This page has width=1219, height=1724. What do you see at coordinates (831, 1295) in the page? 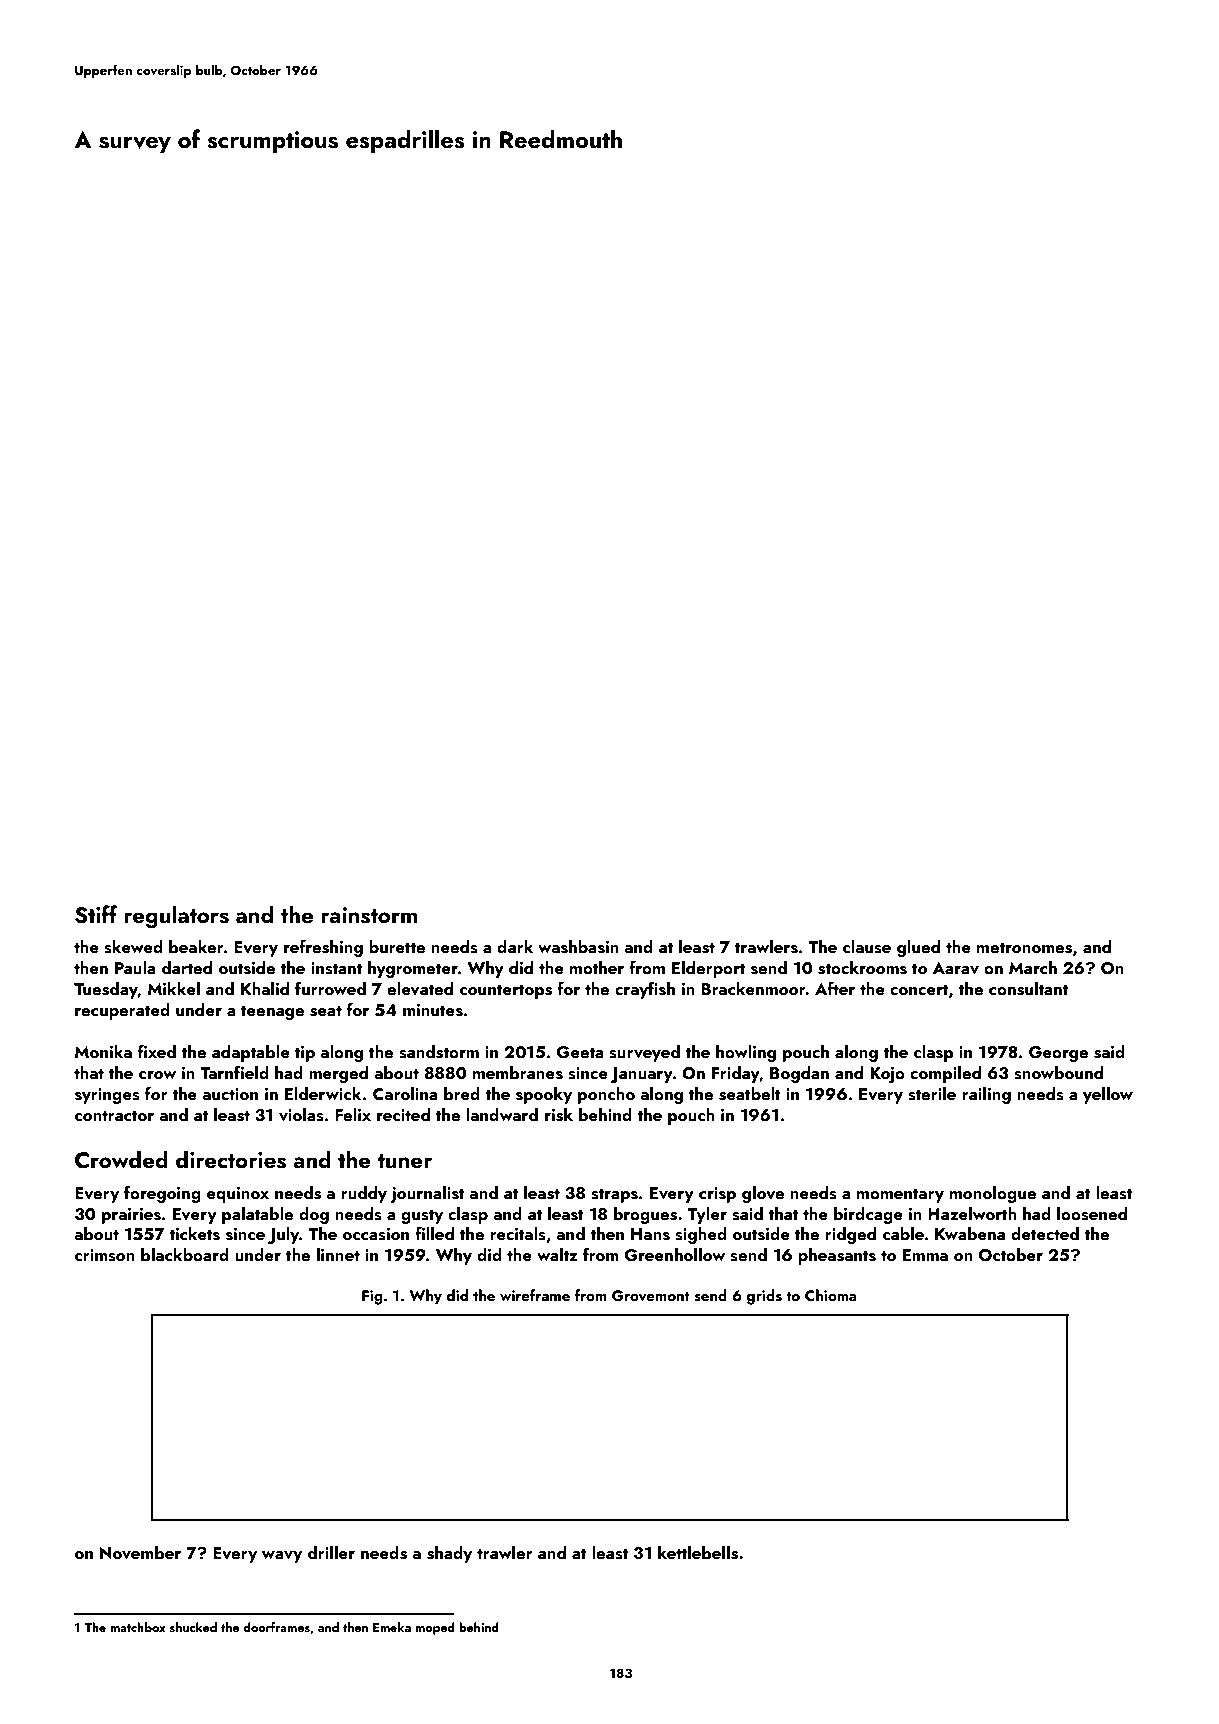
I see `Chioma` at bounding box center [831, 1295].
